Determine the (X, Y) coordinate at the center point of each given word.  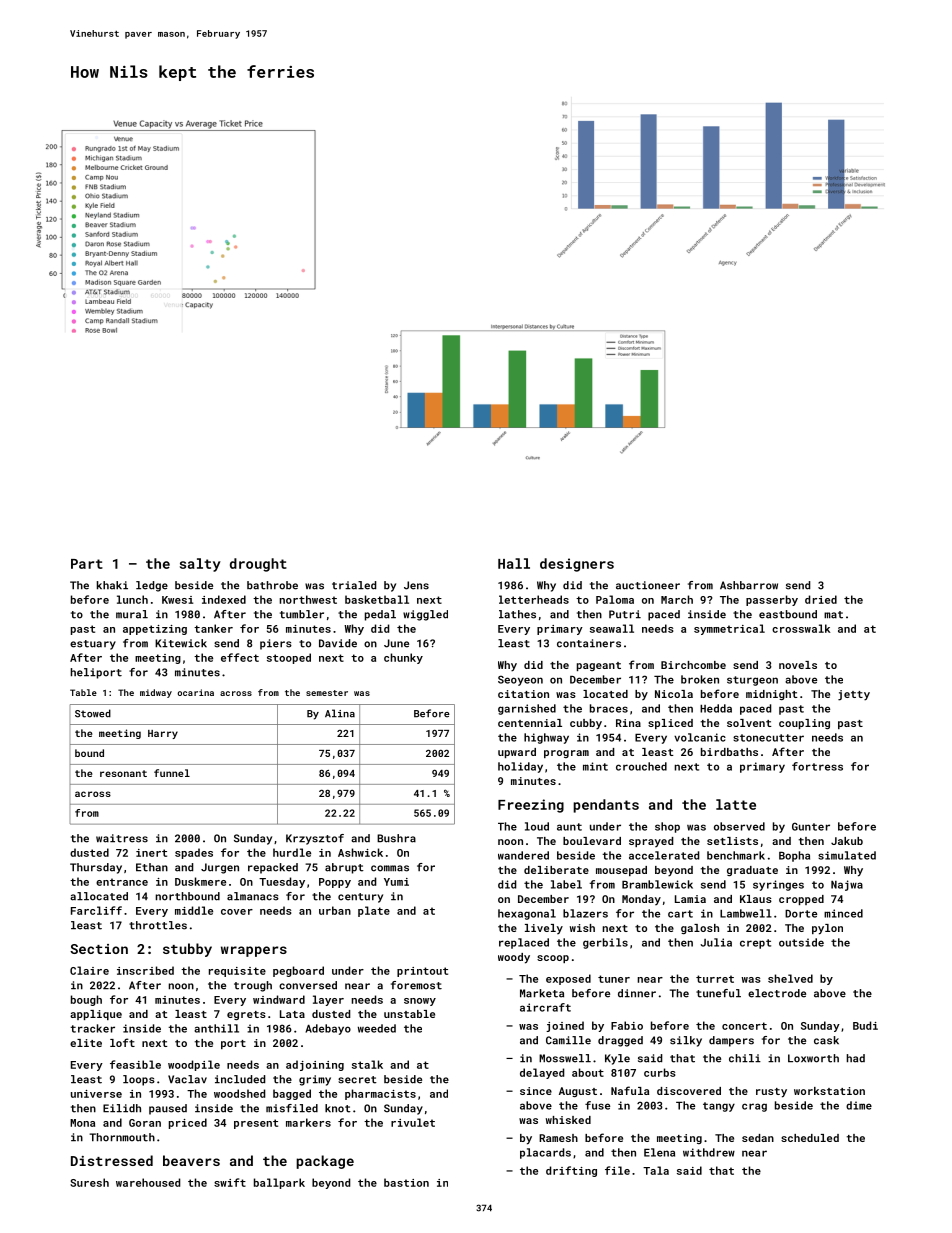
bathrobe (272, 585)
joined (565, 1026)
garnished (527, 709)
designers (577, 565)
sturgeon (752, 681)
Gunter (811, 826)
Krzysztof (315, 839)
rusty (771, 1093)
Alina (340, 713)
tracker (92, 1028)
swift (230, 1182)
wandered (523, 855)
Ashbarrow (749, 585)
